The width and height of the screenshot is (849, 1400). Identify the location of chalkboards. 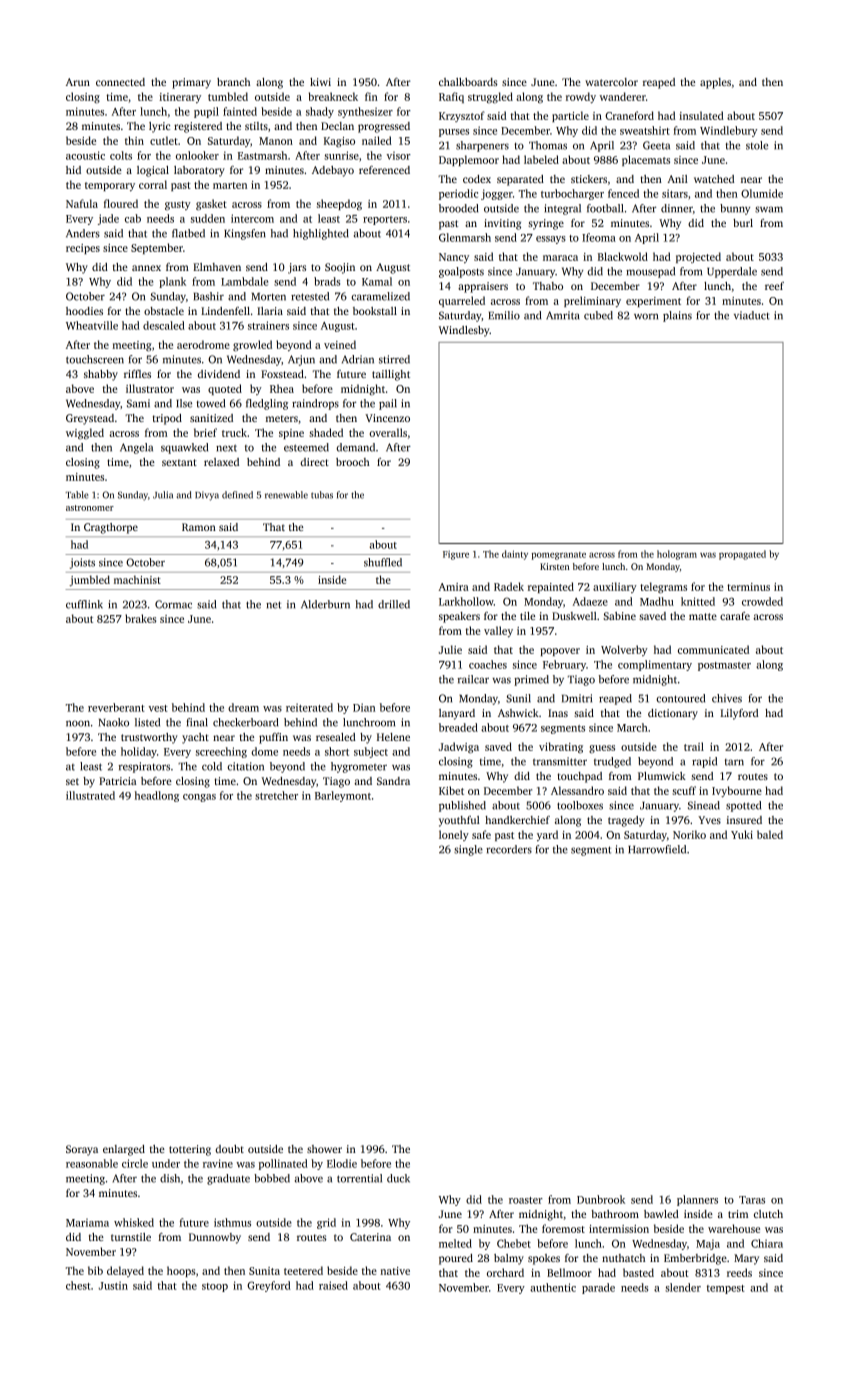
(468, 82).
